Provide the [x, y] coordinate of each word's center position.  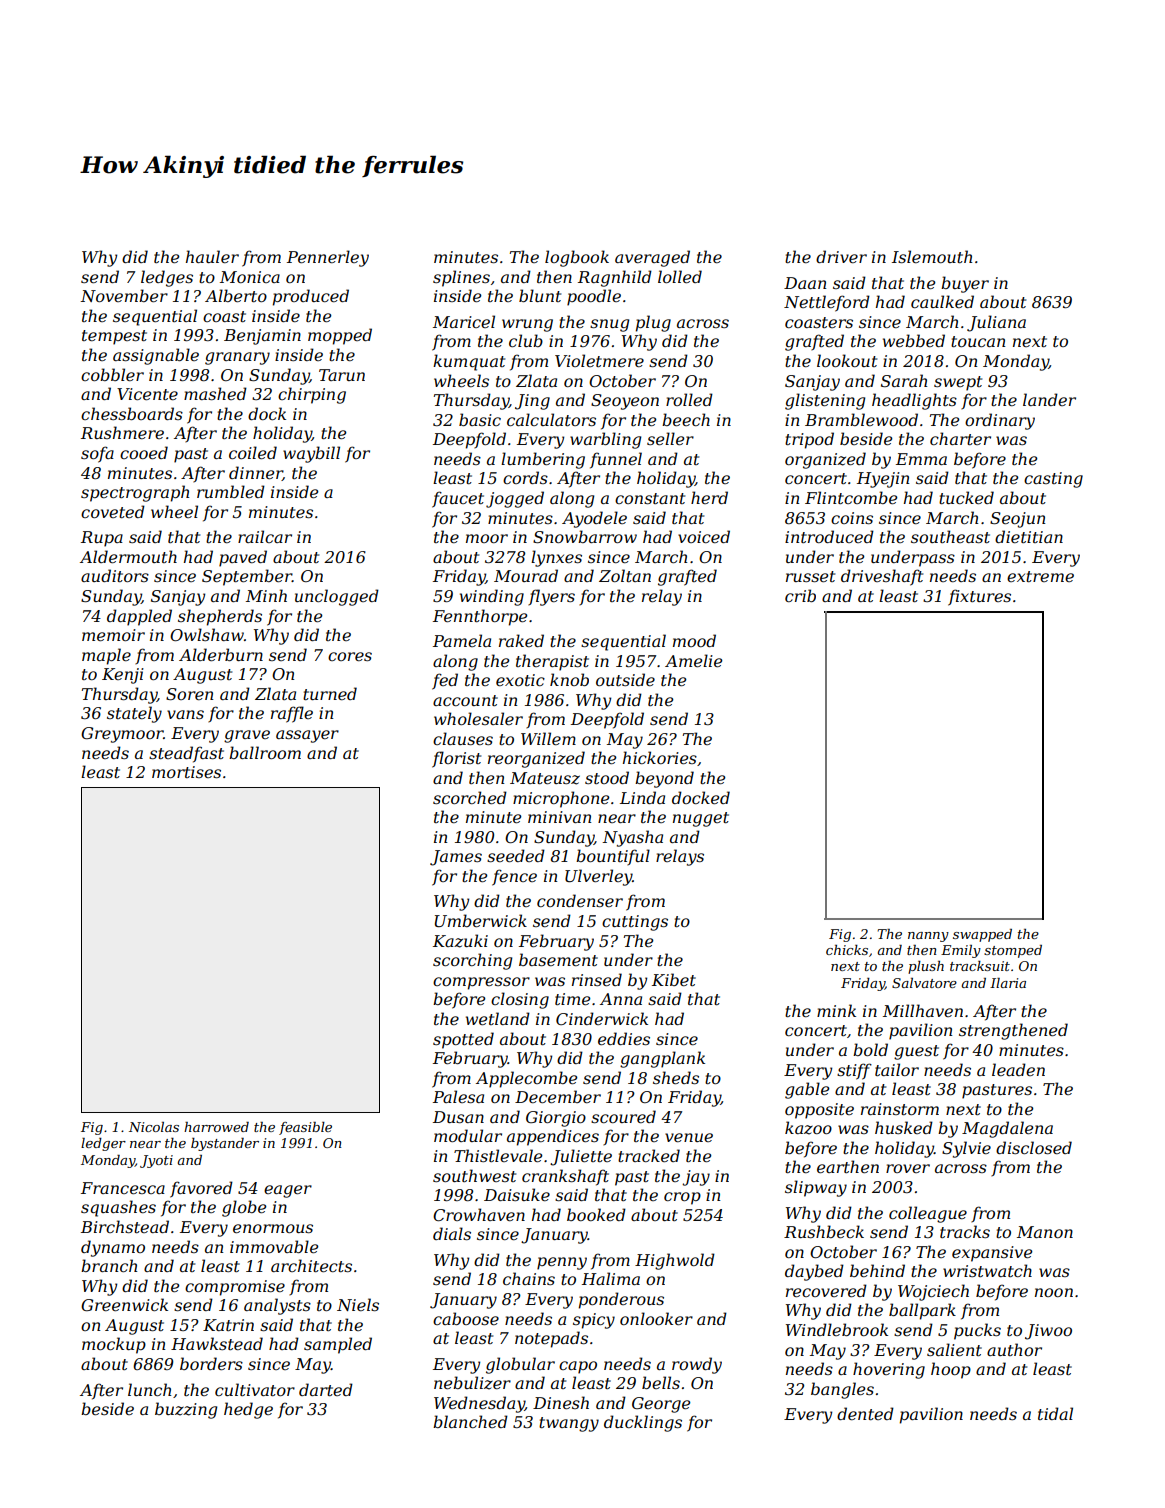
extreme [1040, 576]
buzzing [186, 1410]
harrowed [216, 1127]
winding [492, 597]
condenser [580, 900]
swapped [982, 935]
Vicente [147, 394]
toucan [978, 341]
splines [461, 278]
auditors [115, 575]
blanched [470, 1421]
